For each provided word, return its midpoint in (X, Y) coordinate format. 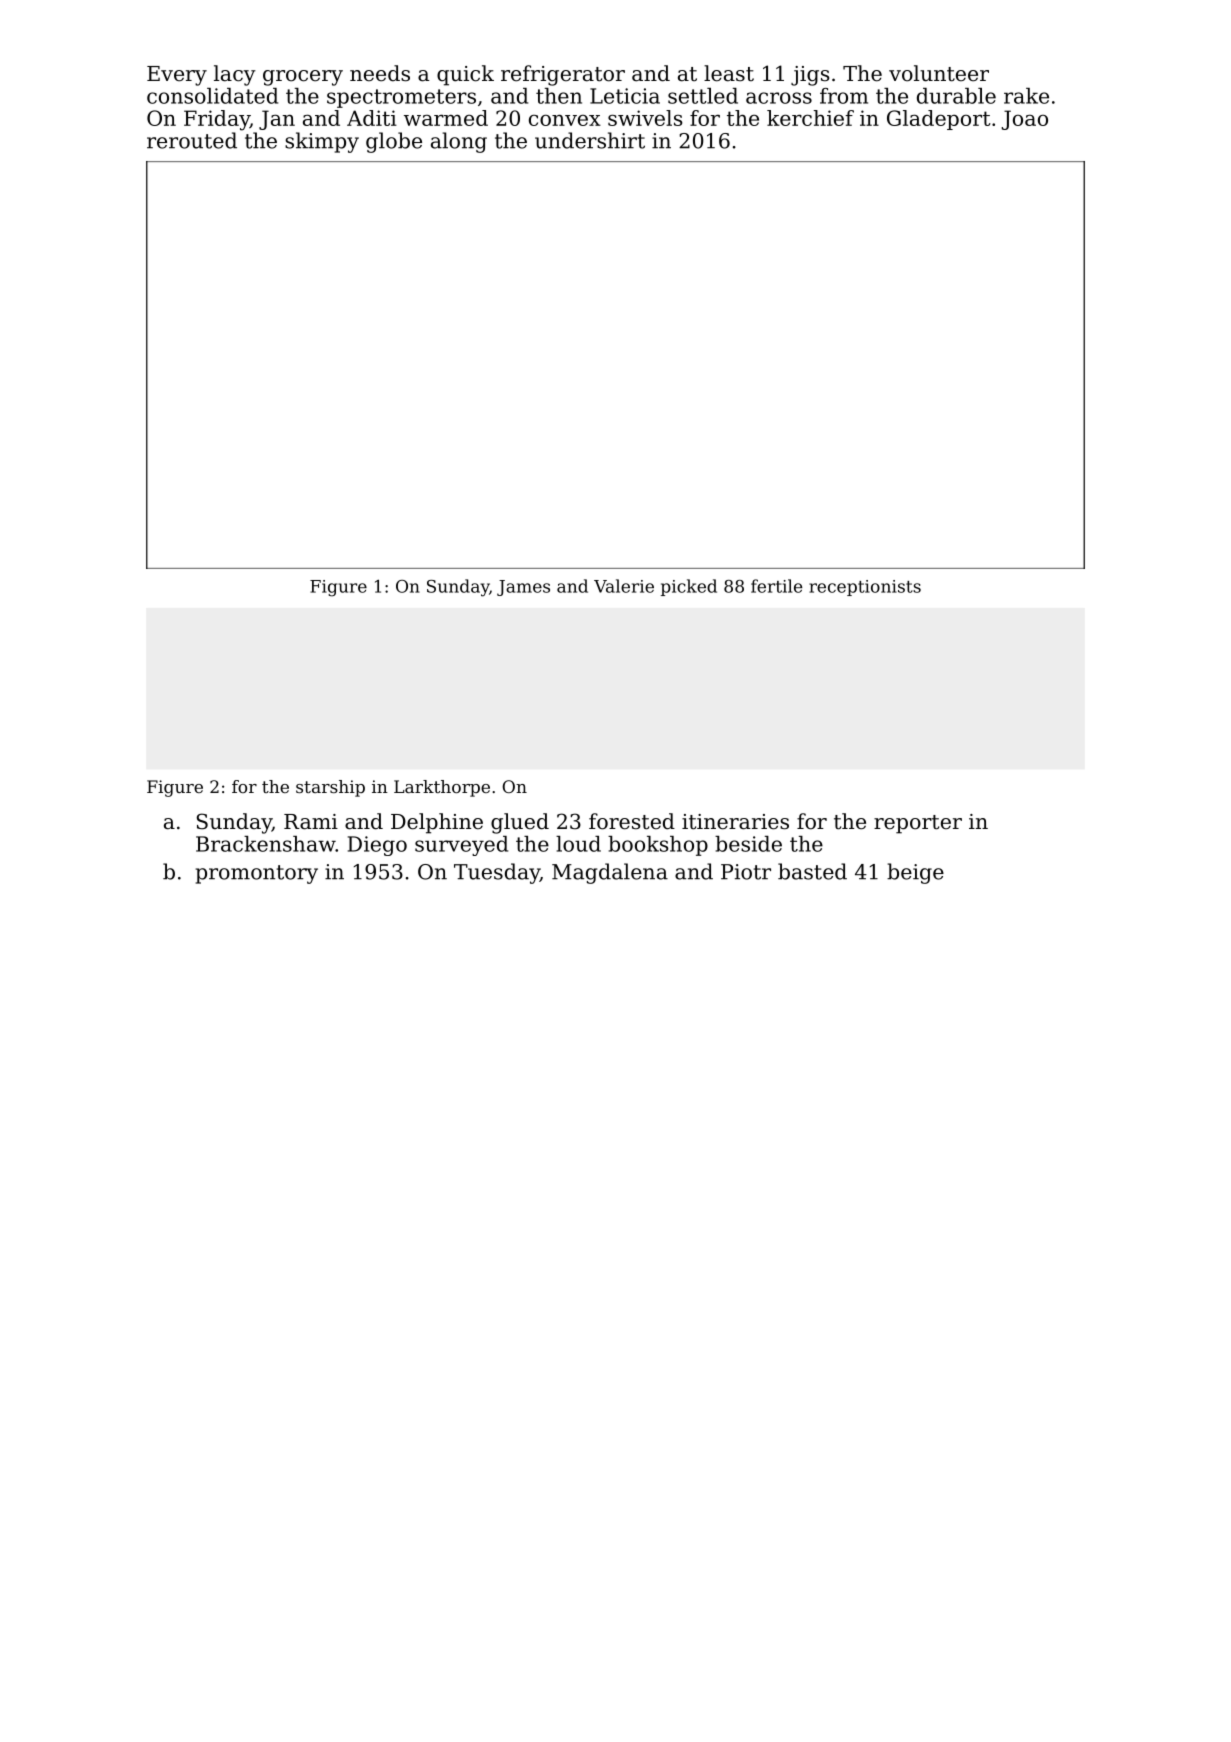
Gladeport (938, 120)
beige (915, 873)
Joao (1025, 120)
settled (703, 96)
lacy (235, 75)
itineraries (735, 822)
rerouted (192, 140)
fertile (776, 586)
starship (330, 788)
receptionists (865, 588)
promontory (257, 874)
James (523, 588)
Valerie (624, 586)
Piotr (746, 872)
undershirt (590, 140)
